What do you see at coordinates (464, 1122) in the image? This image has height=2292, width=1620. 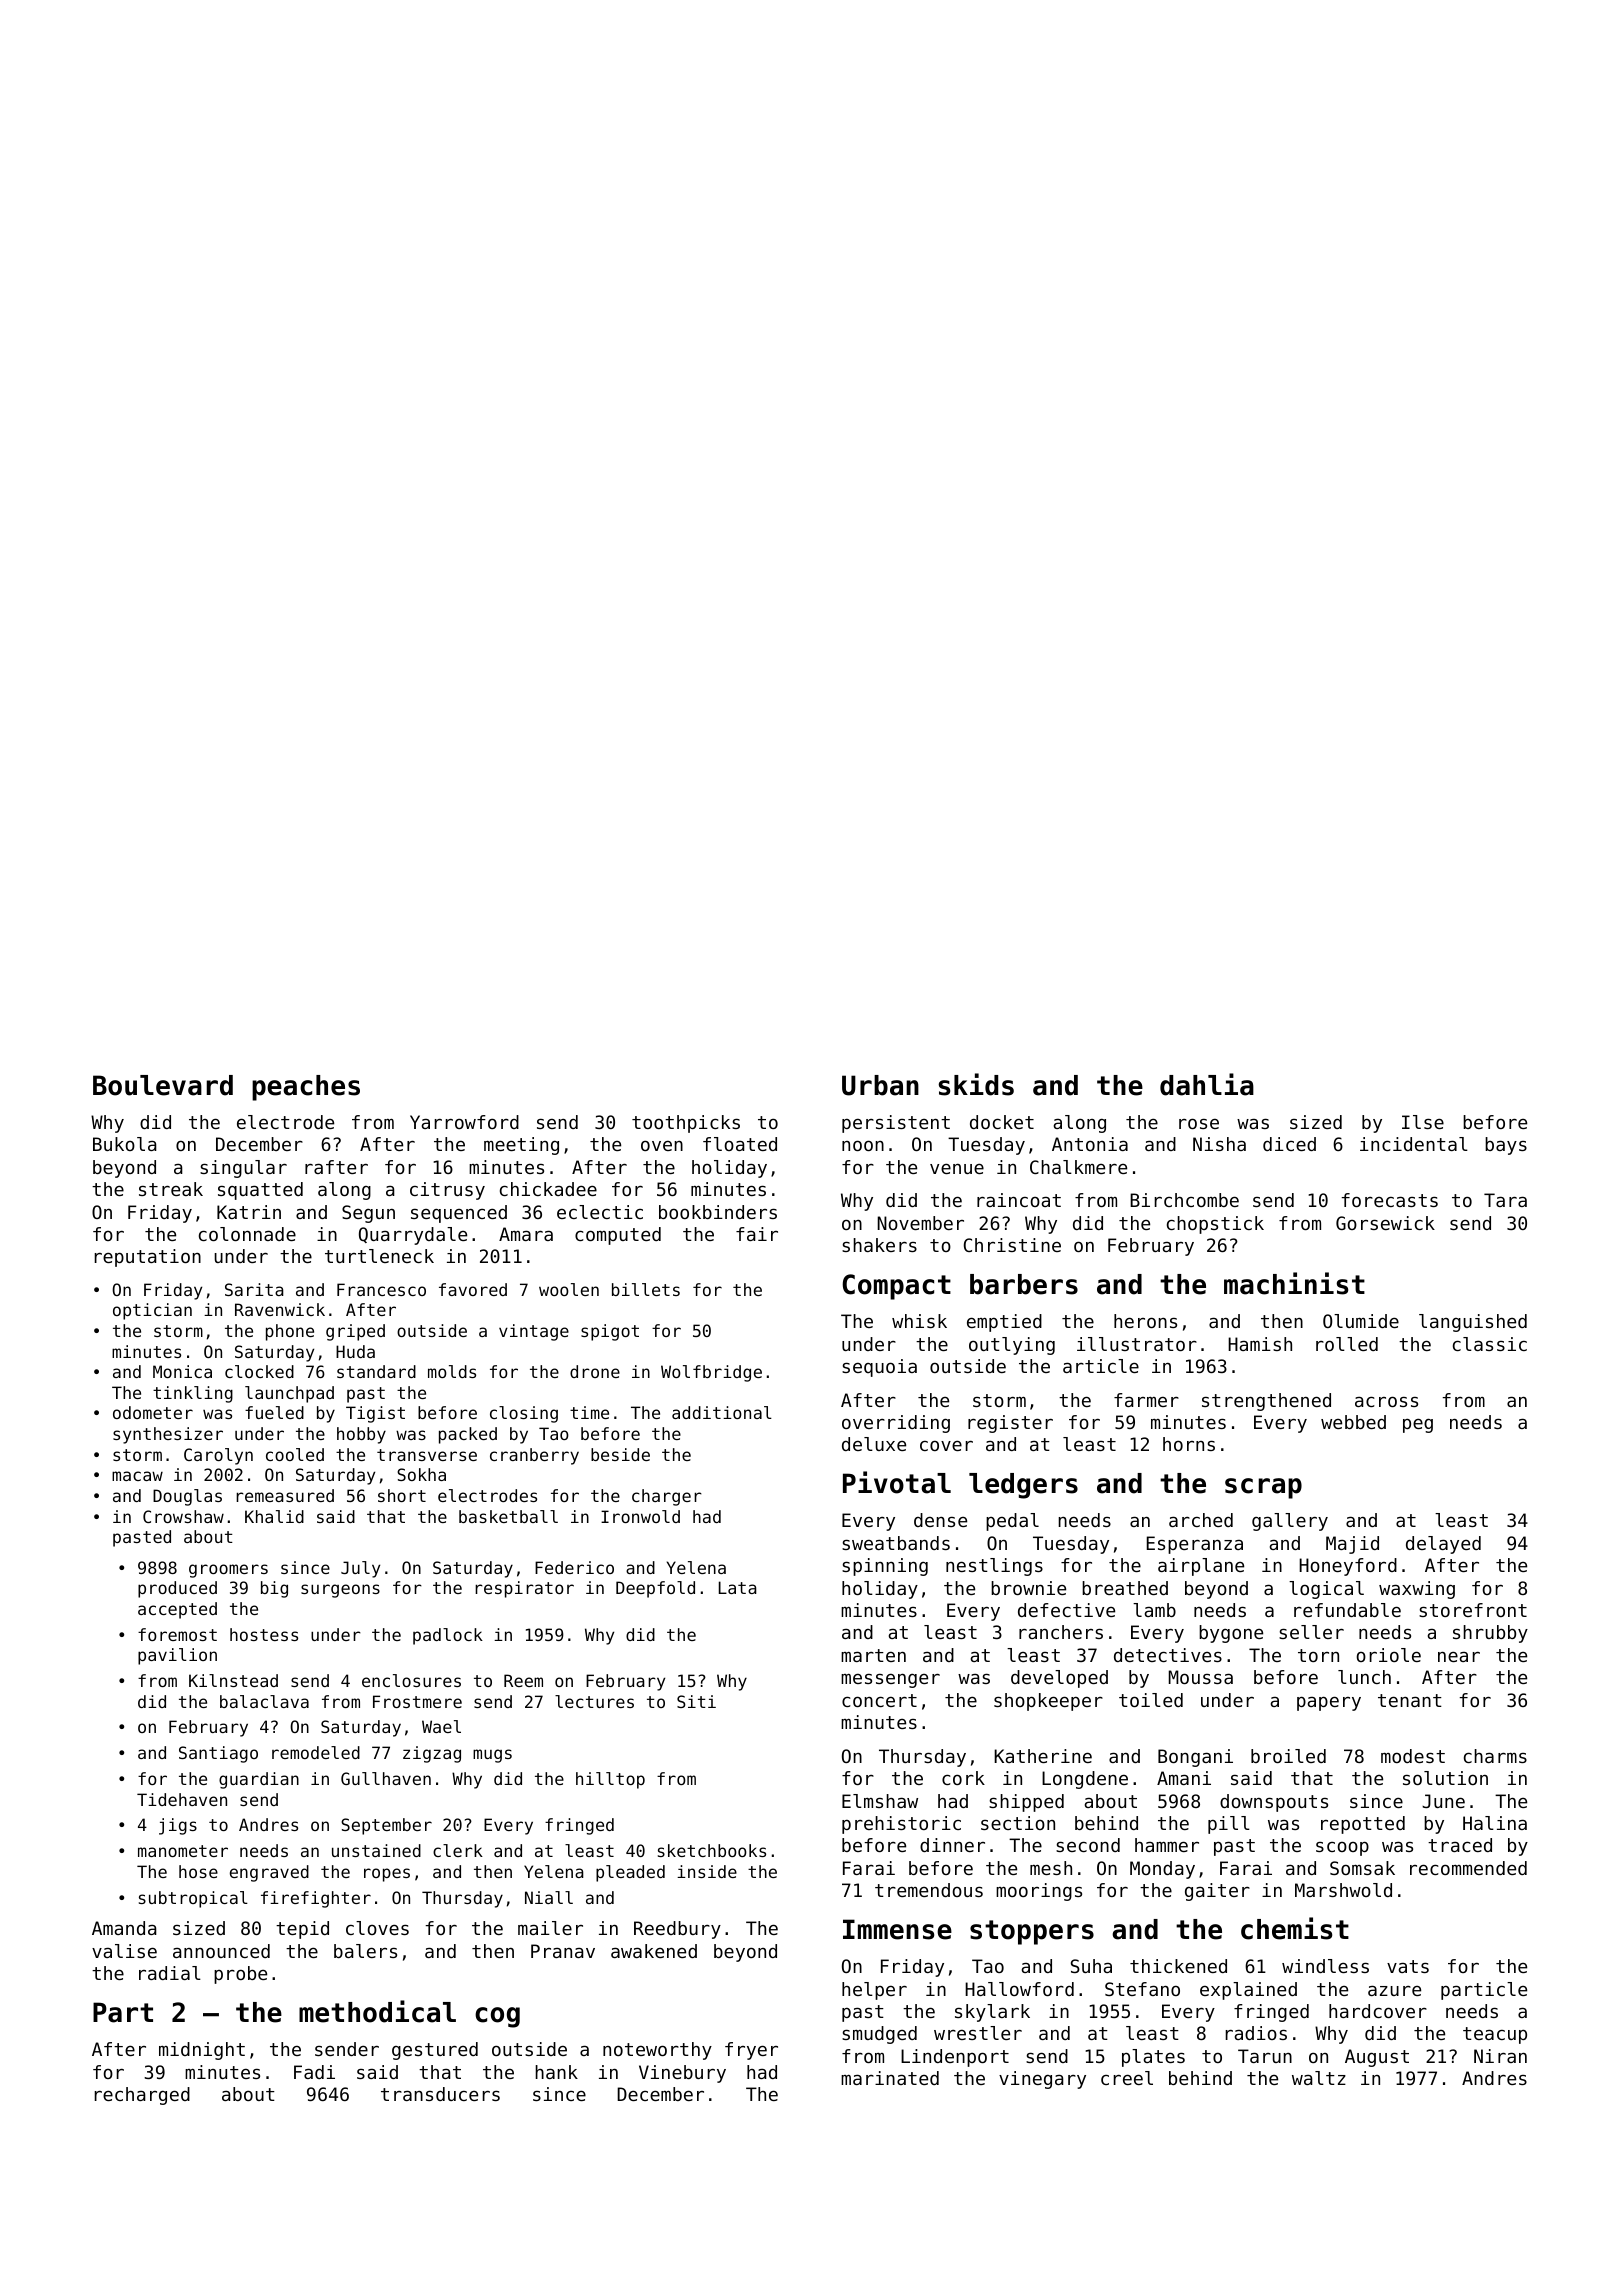 I see `Yarrowford` at bounding box center [464, 1122].
